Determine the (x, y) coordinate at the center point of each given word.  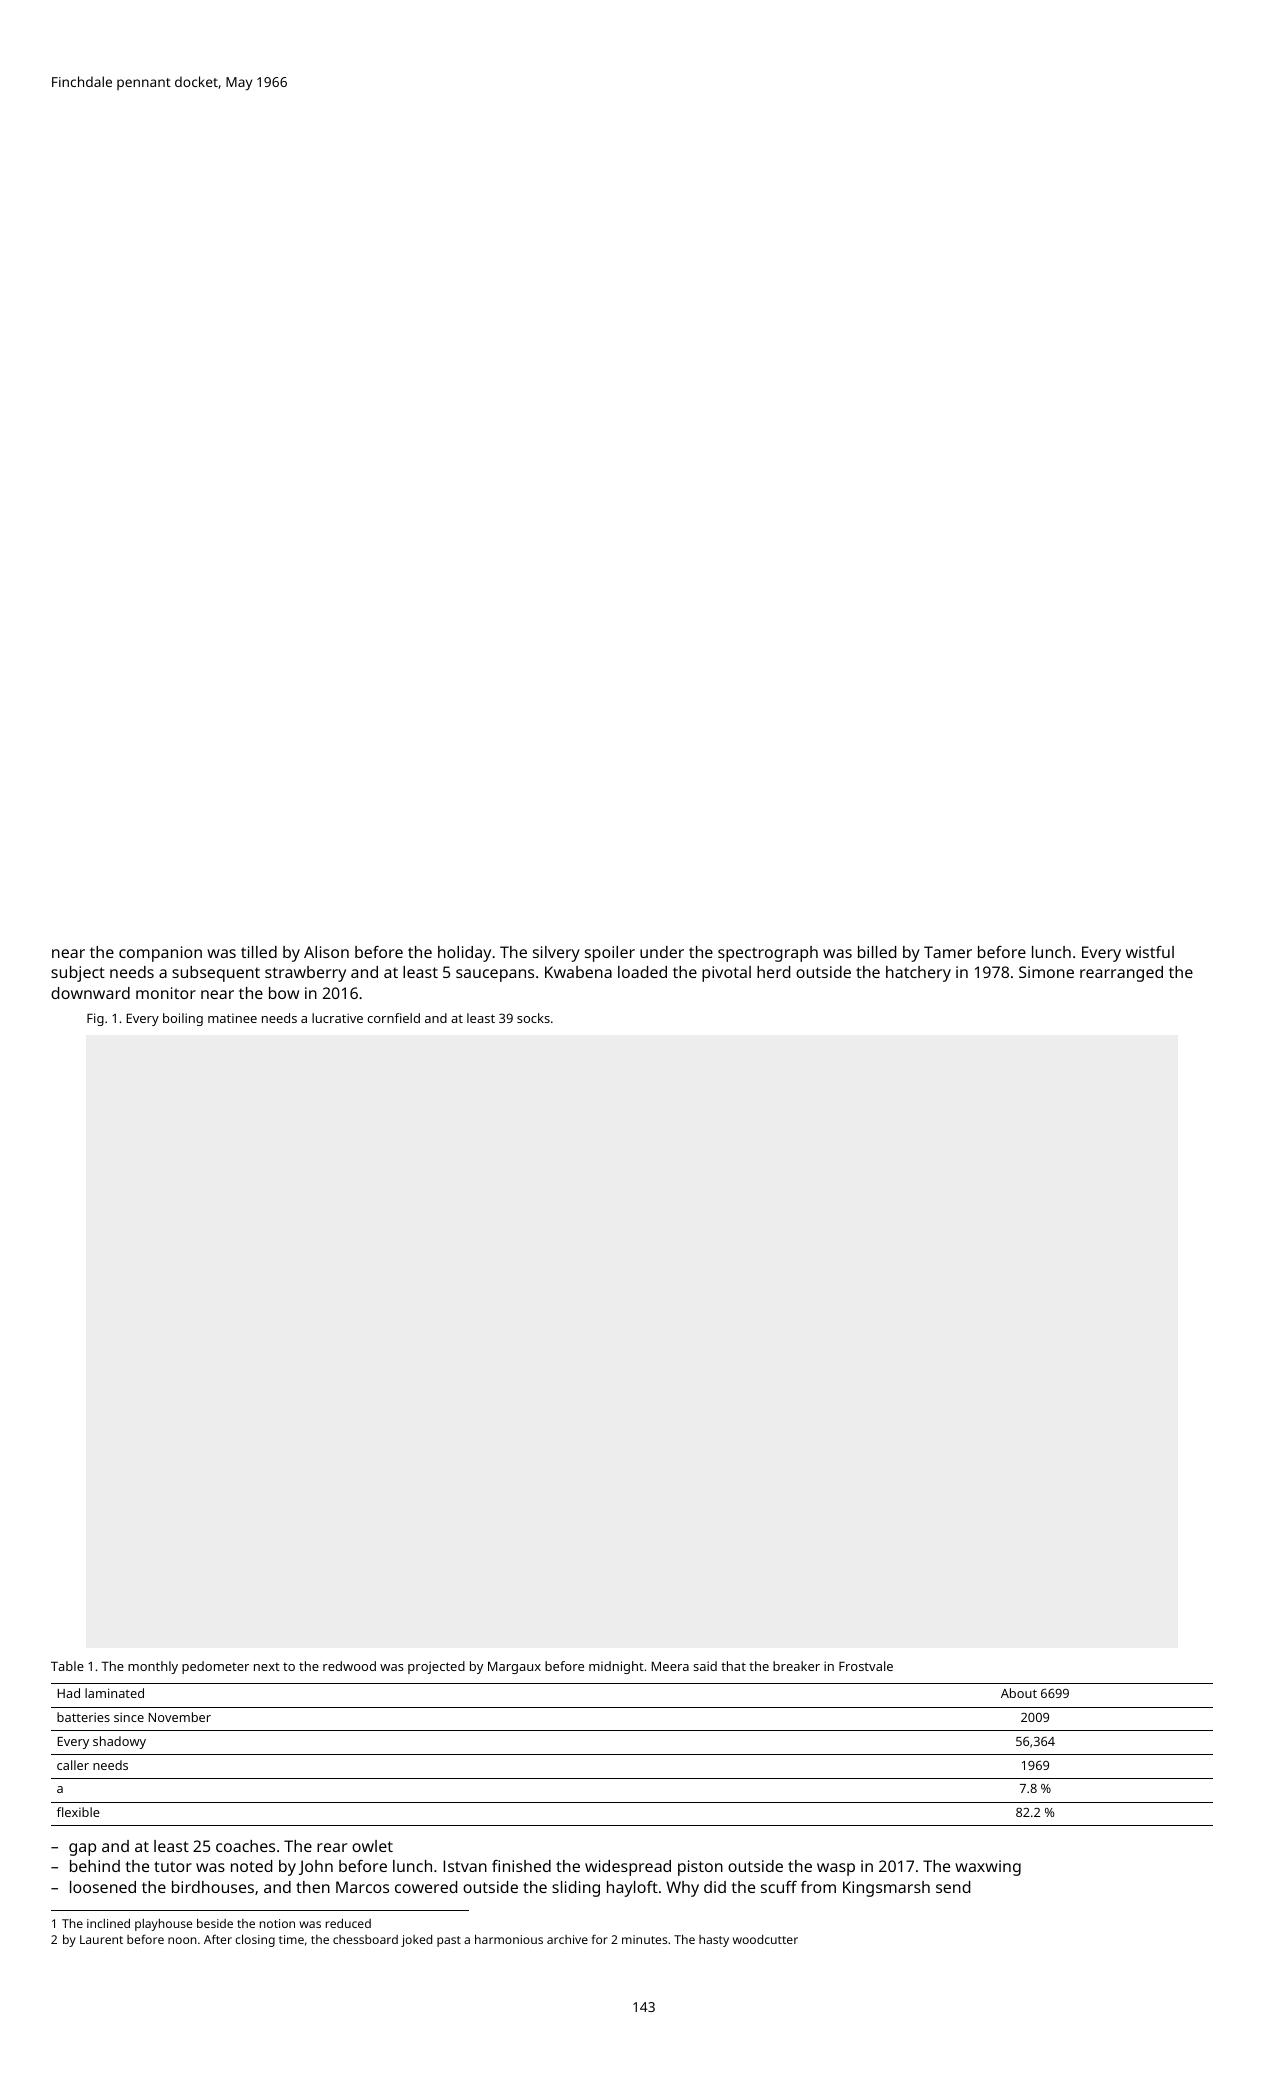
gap (82, 1849)
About (1019, 1693)
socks (533, 1018)
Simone (1046, 972)
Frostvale (866, 1666)
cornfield (393, 1018)
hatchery (918, 974)
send (953, 1887)
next (267, 1667)
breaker (796, 1666)
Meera (670, 1666)
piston (700, 1868)
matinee (232, 1018)
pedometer (215, 1667)
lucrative (337, 1018)
